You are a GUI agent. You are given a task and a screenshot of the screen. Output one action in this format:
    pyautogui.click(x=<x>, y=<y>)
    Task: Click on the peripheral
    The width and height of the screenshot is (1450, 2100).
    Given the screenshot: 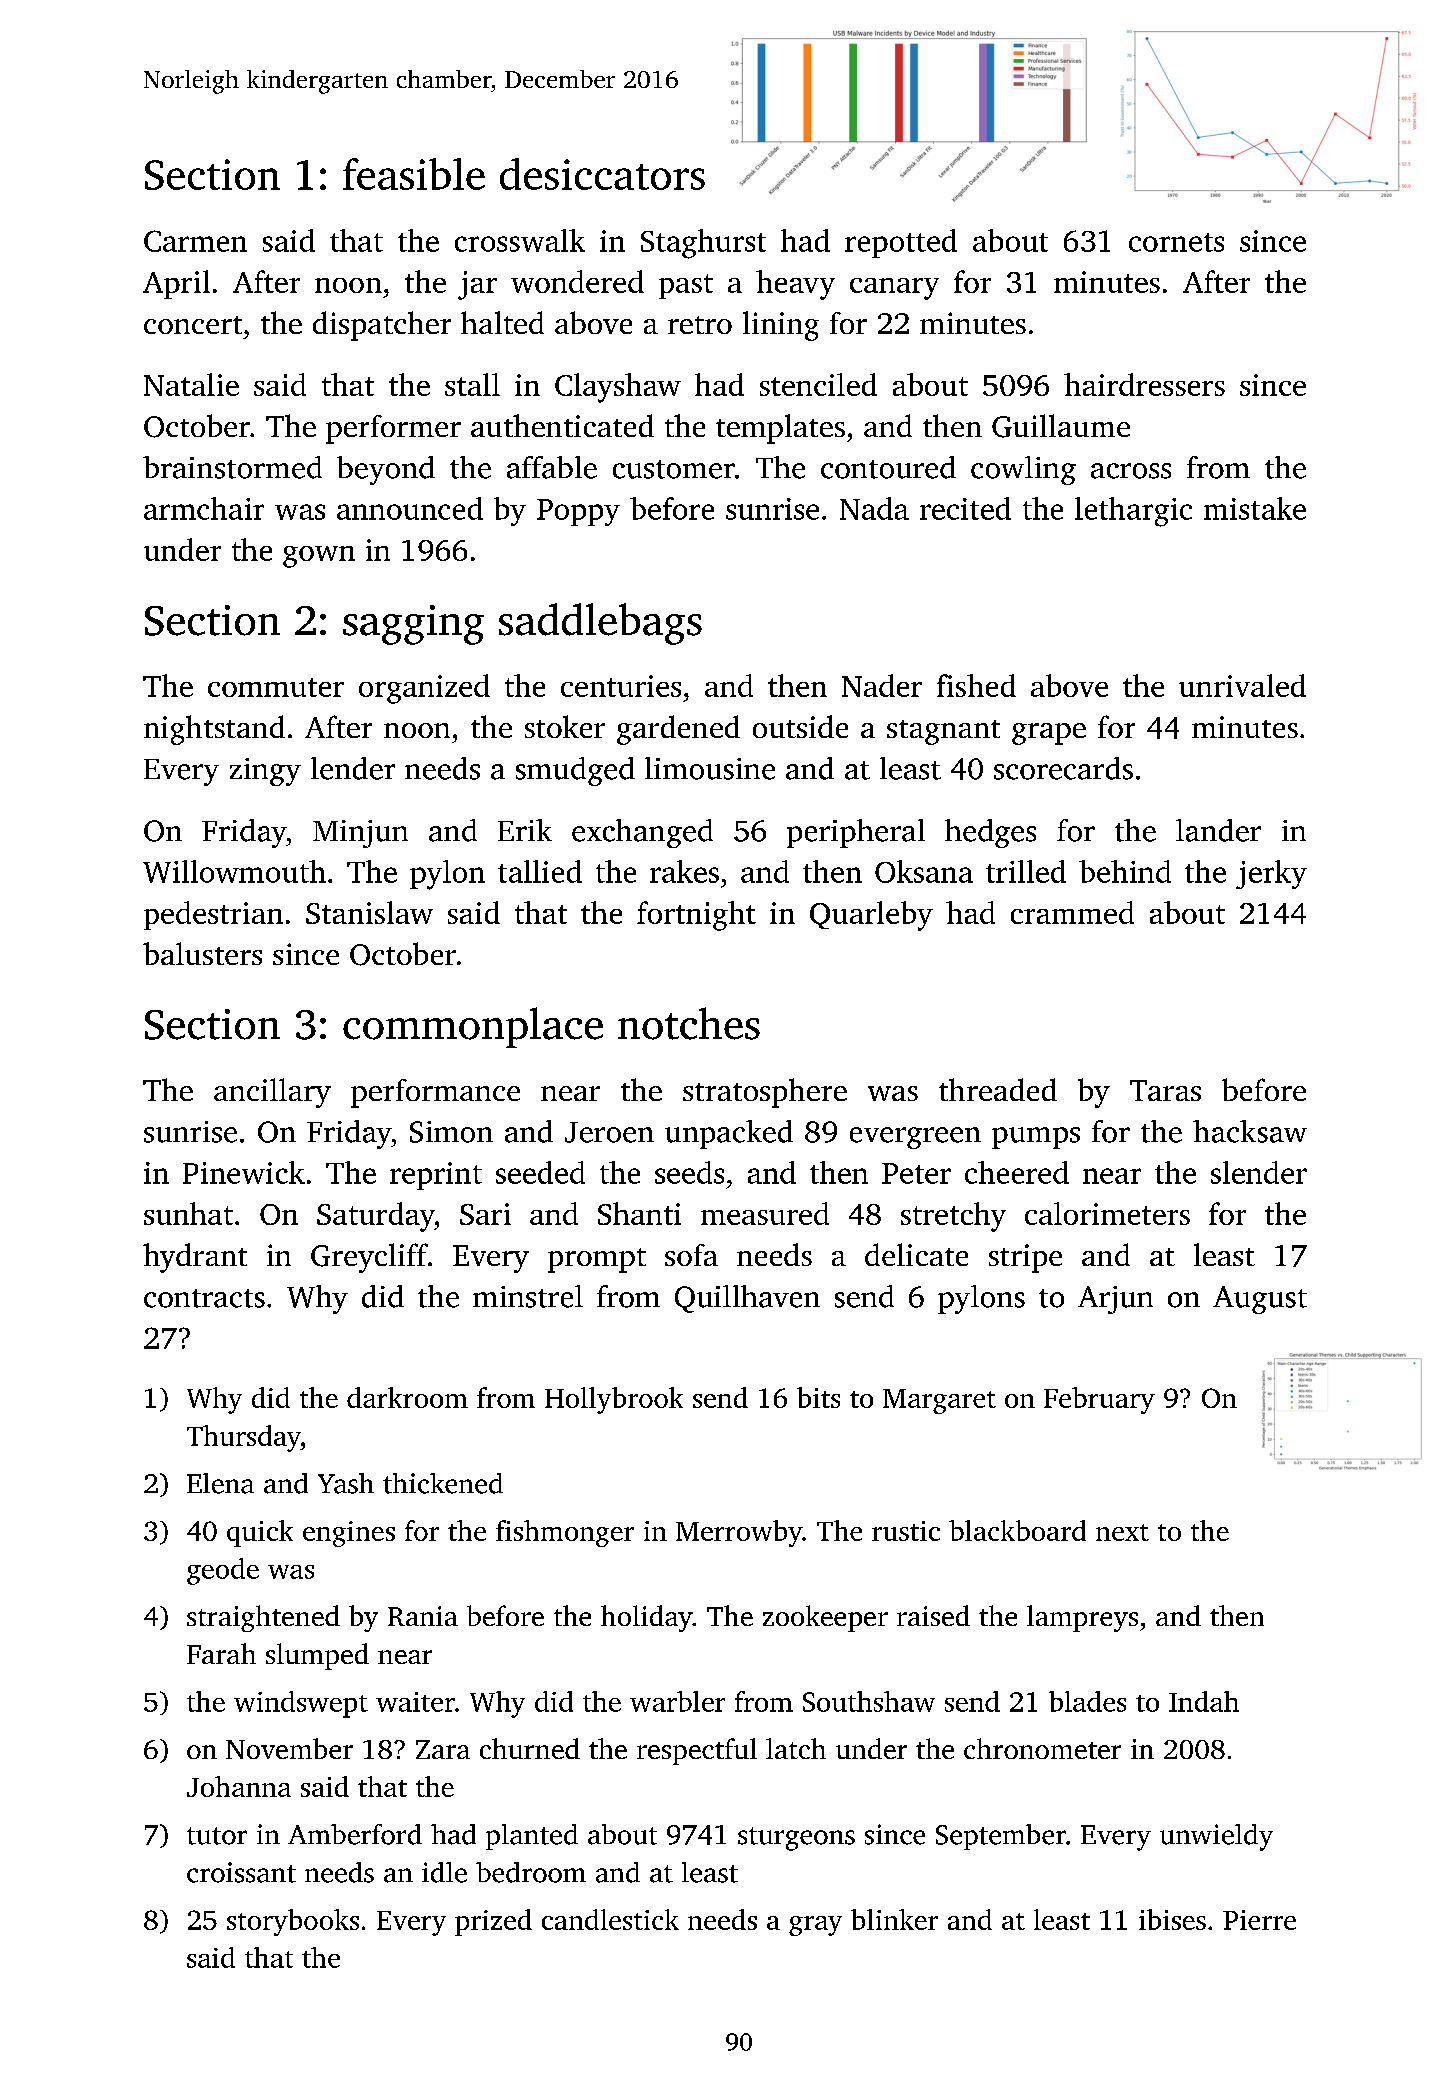 What is the action you would take?
    pyautogui.click(x=856, y=833)
